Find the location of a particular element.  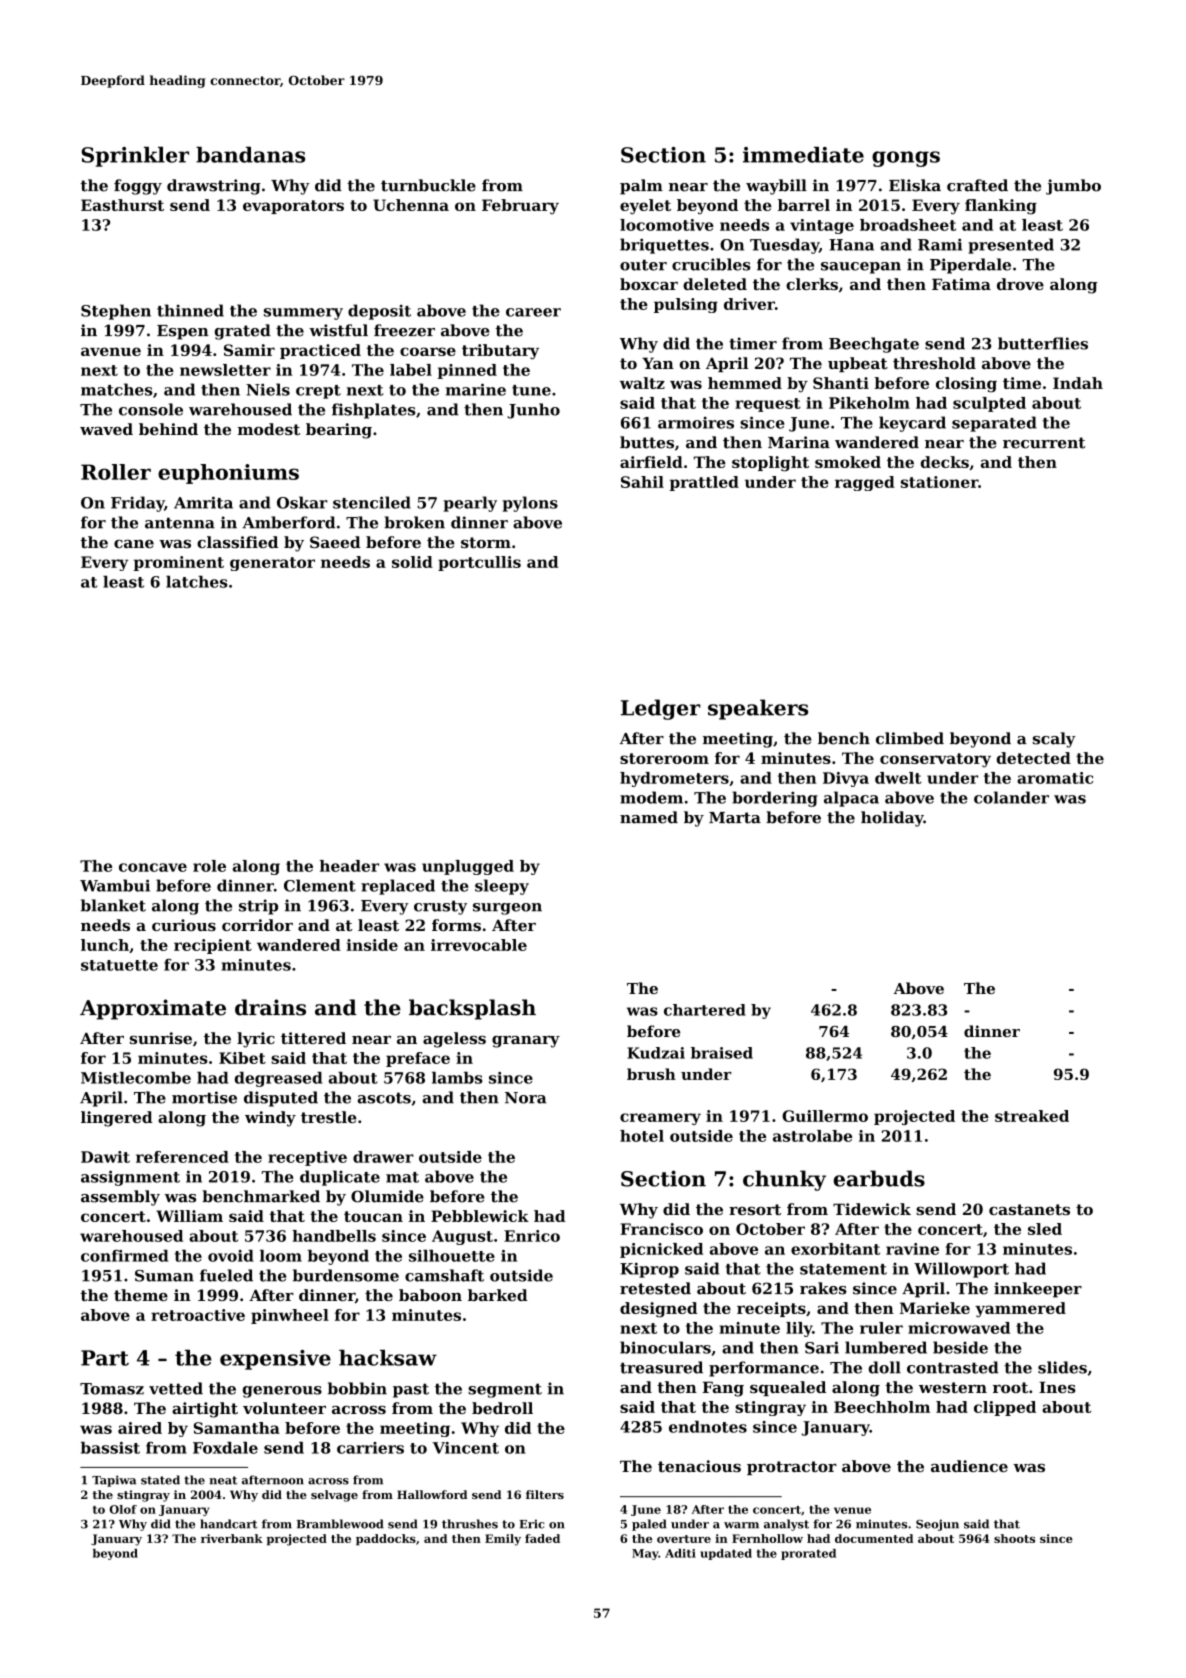

practiced is located at coordinates (320, 351).
